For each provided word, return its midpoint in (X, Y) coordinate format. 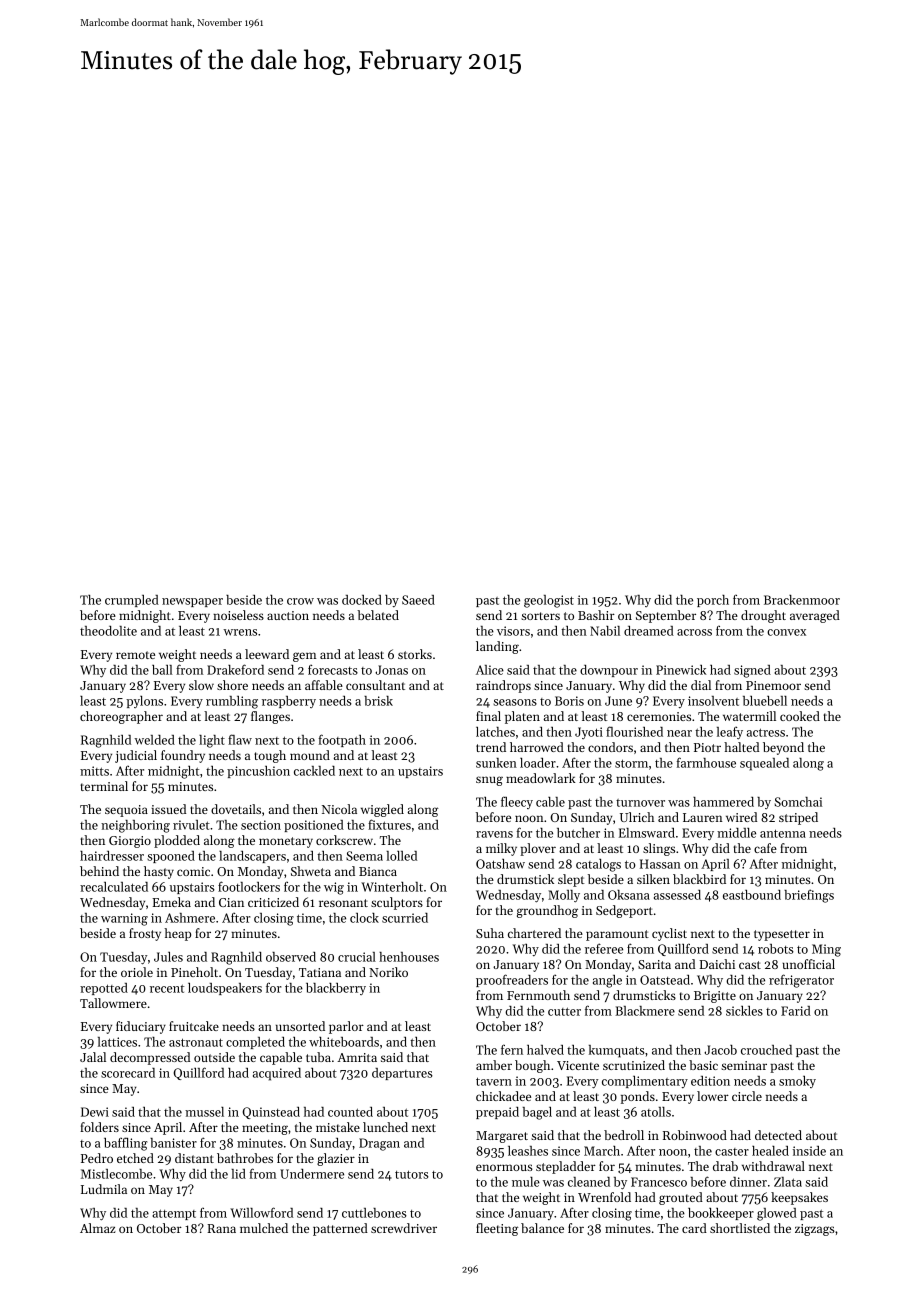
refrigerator (801, 981)
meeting (265, 1129)
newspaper (192, 602)
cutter (564, 1011)
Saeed (418, 600)
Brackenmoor (802, 600)
